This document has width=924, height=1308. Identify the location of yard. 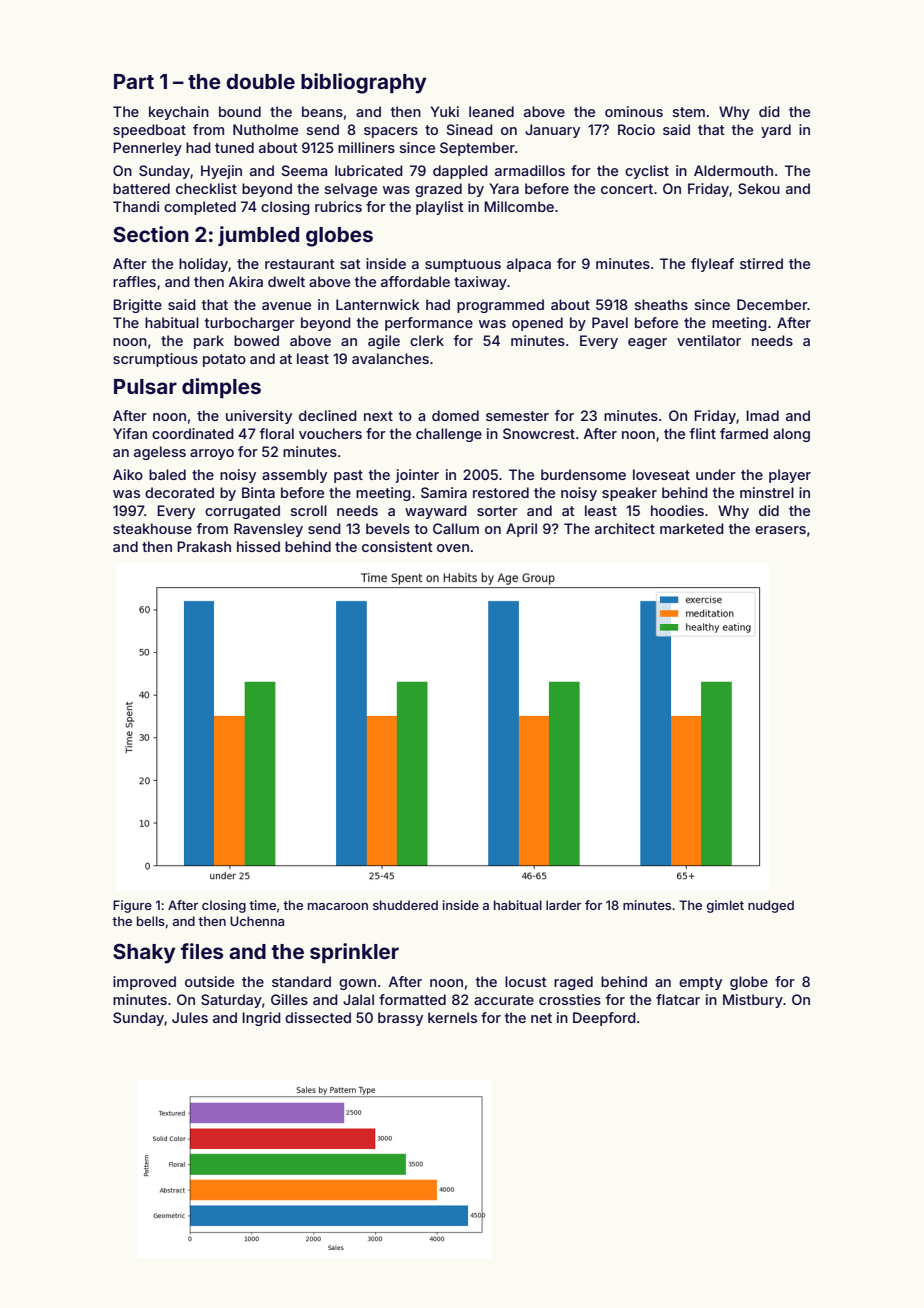
(776, 131).
